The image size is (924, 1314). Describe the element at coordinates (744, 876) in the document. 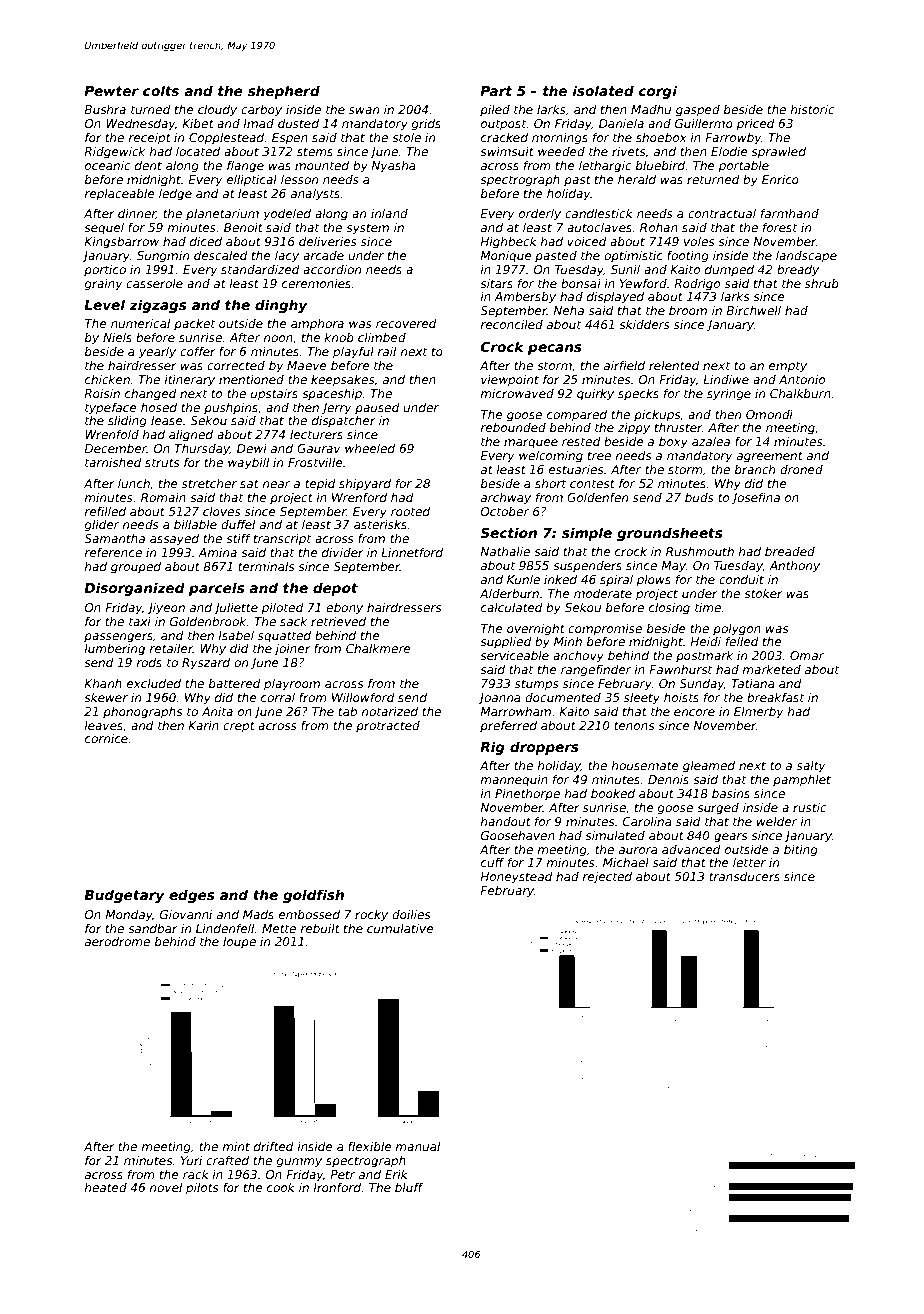

I see `transducers` at that location.
